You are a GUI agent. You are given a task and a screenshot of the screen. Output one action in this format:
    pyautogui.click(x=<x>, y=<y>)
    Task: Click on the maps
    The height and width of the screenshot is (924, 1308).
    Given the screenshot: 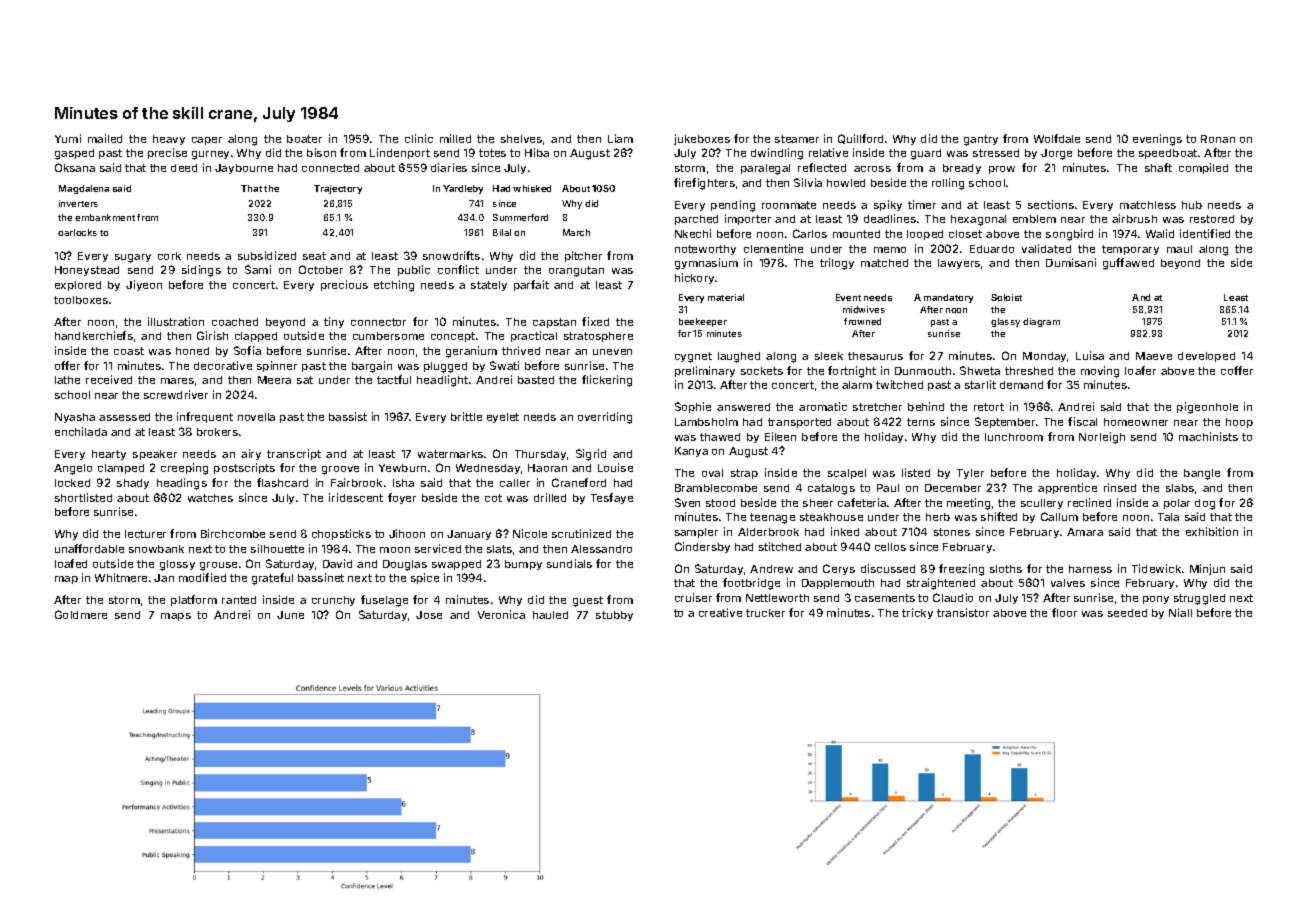 What is the action you would take?
    pyautogui.click(x=176, y=617)
